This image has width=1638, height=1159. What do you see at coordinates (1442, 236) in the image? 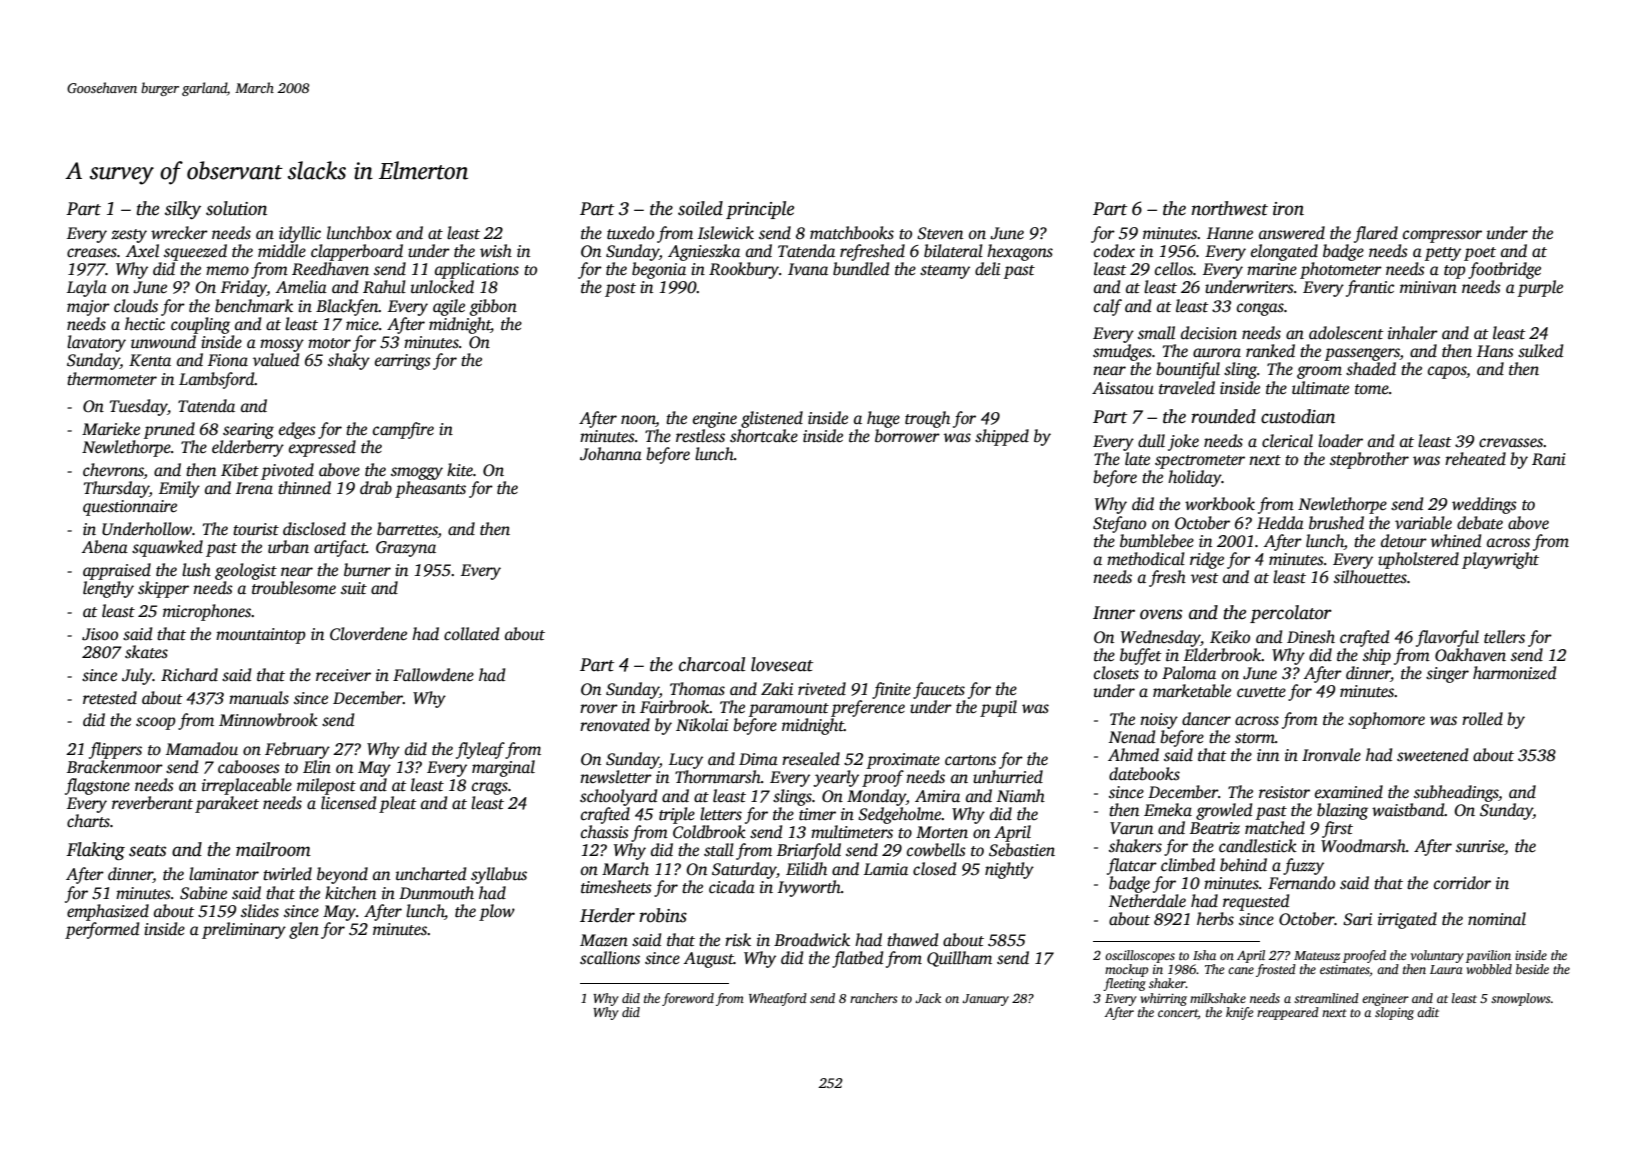
I see `compressor` at bounding box center [1442, 236].
